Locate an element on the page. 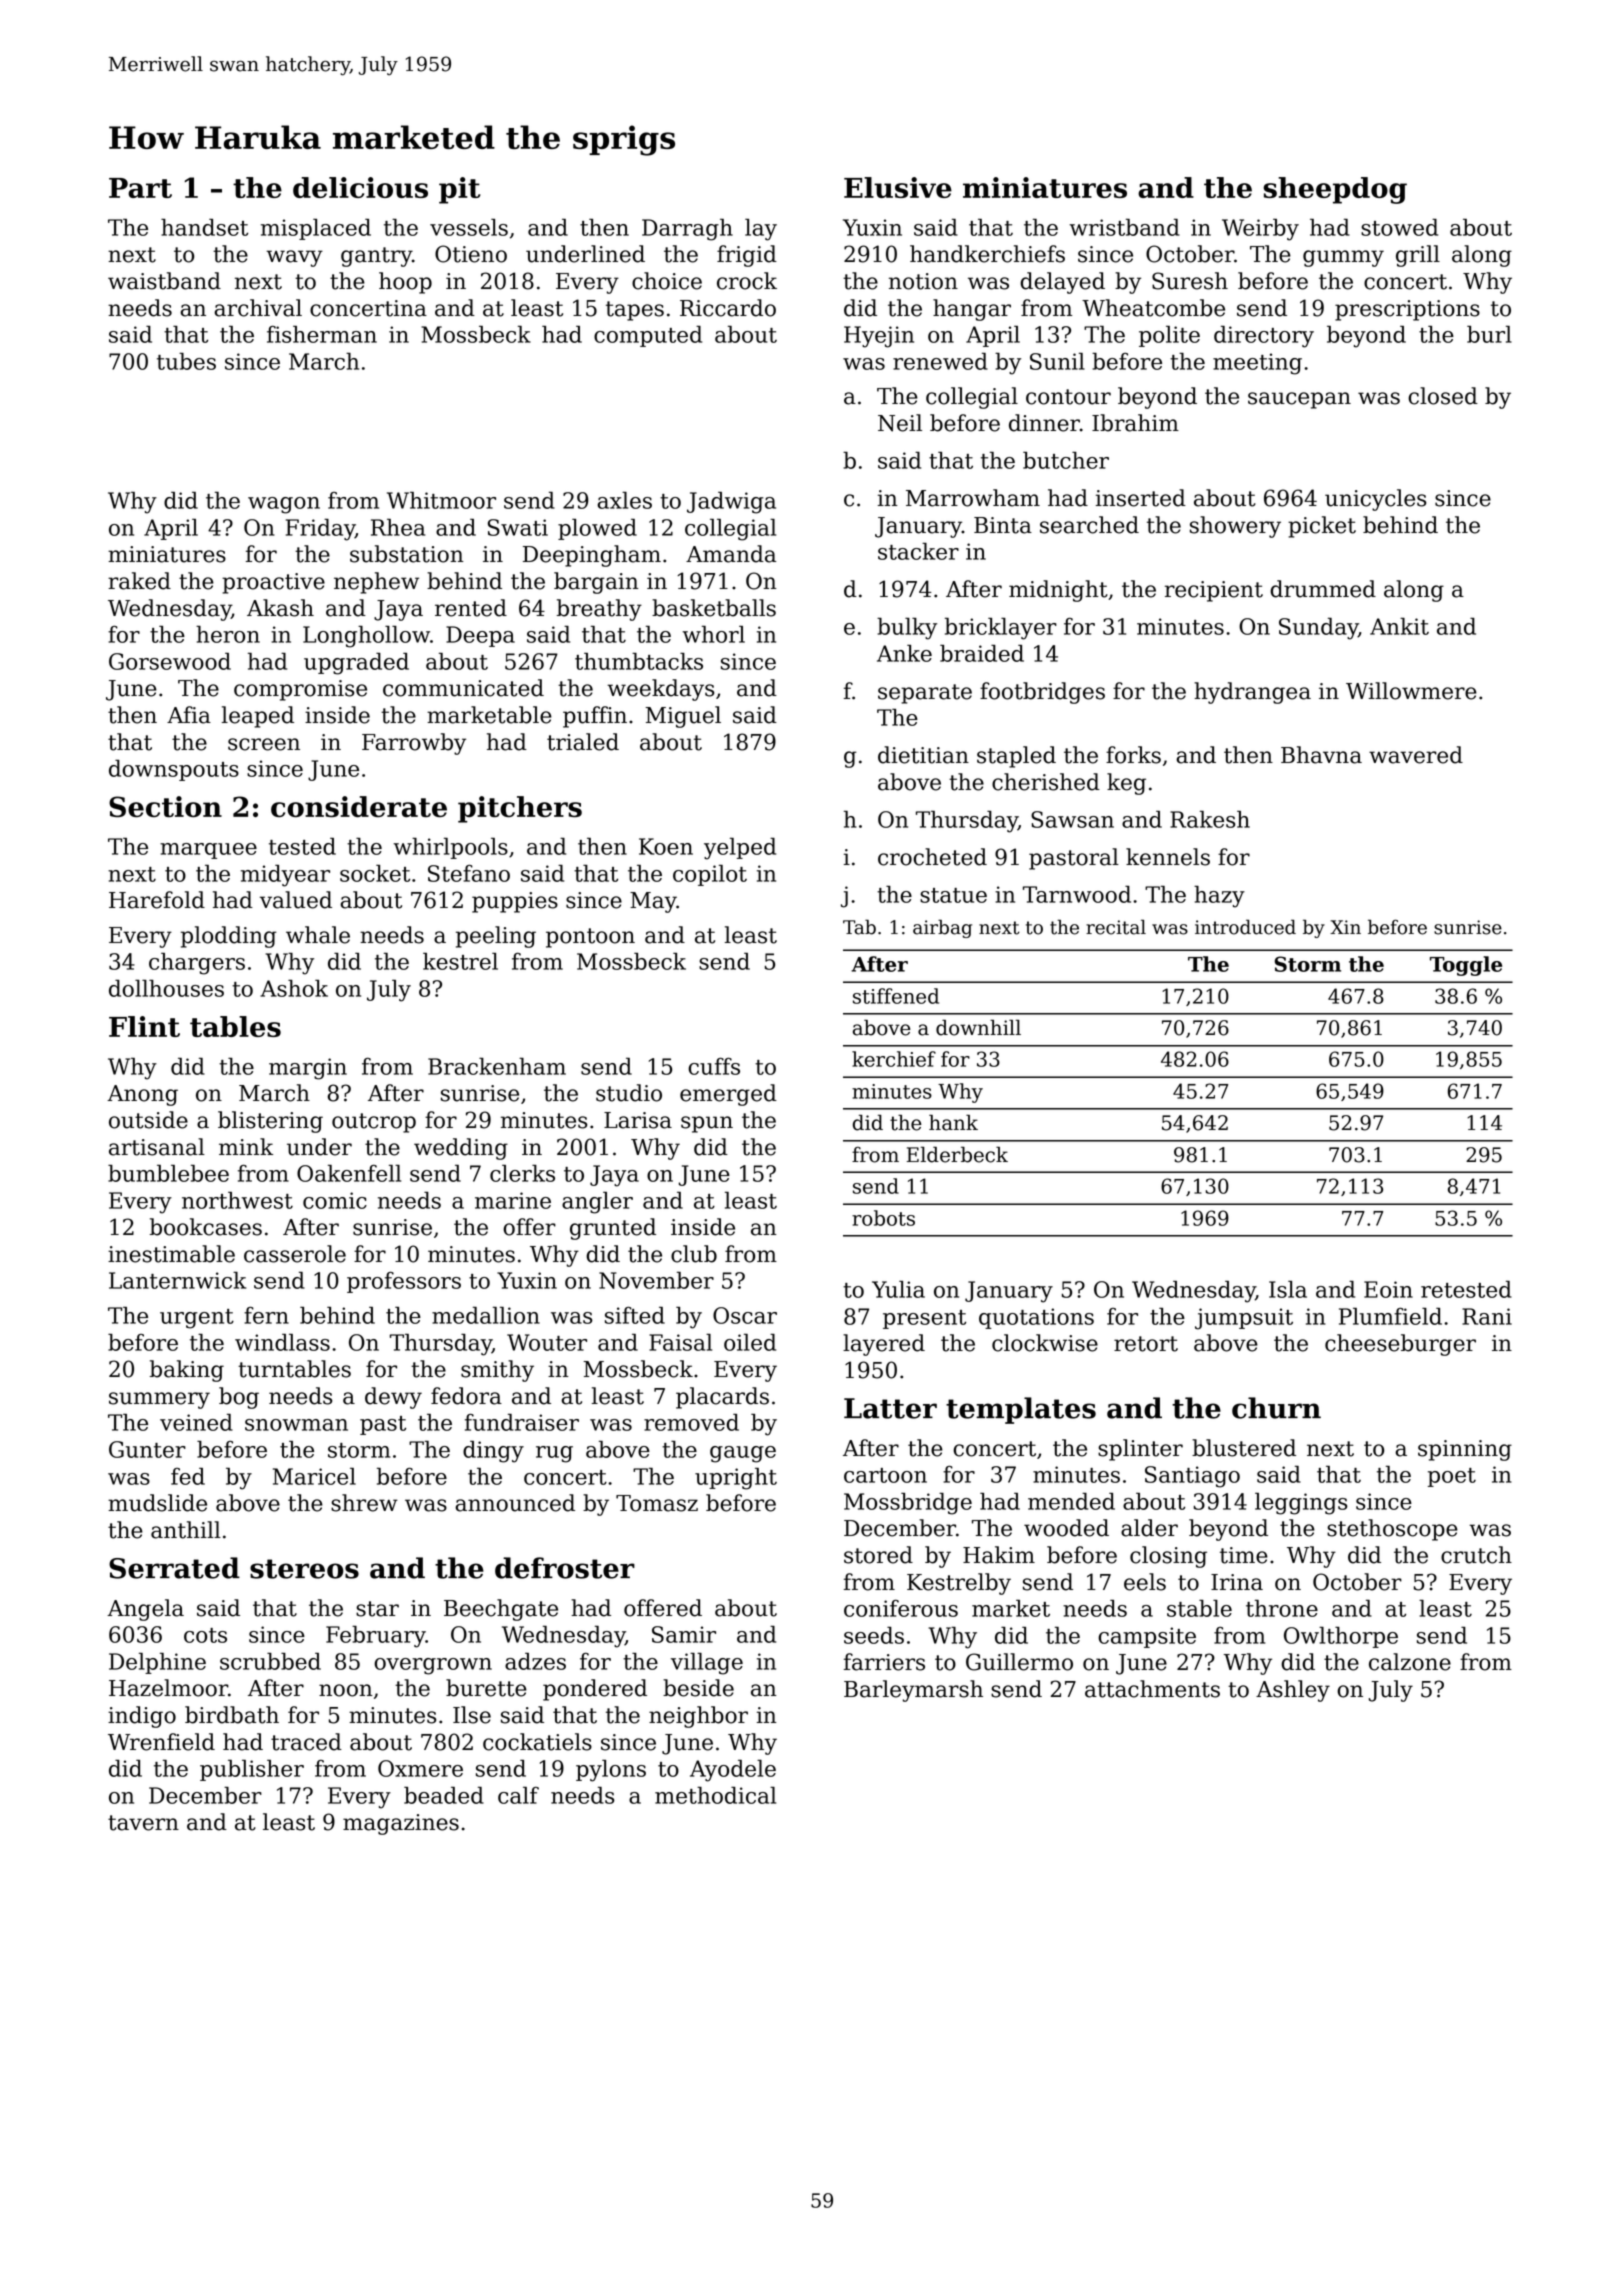  plowed is located at coordinates (597, 529).
